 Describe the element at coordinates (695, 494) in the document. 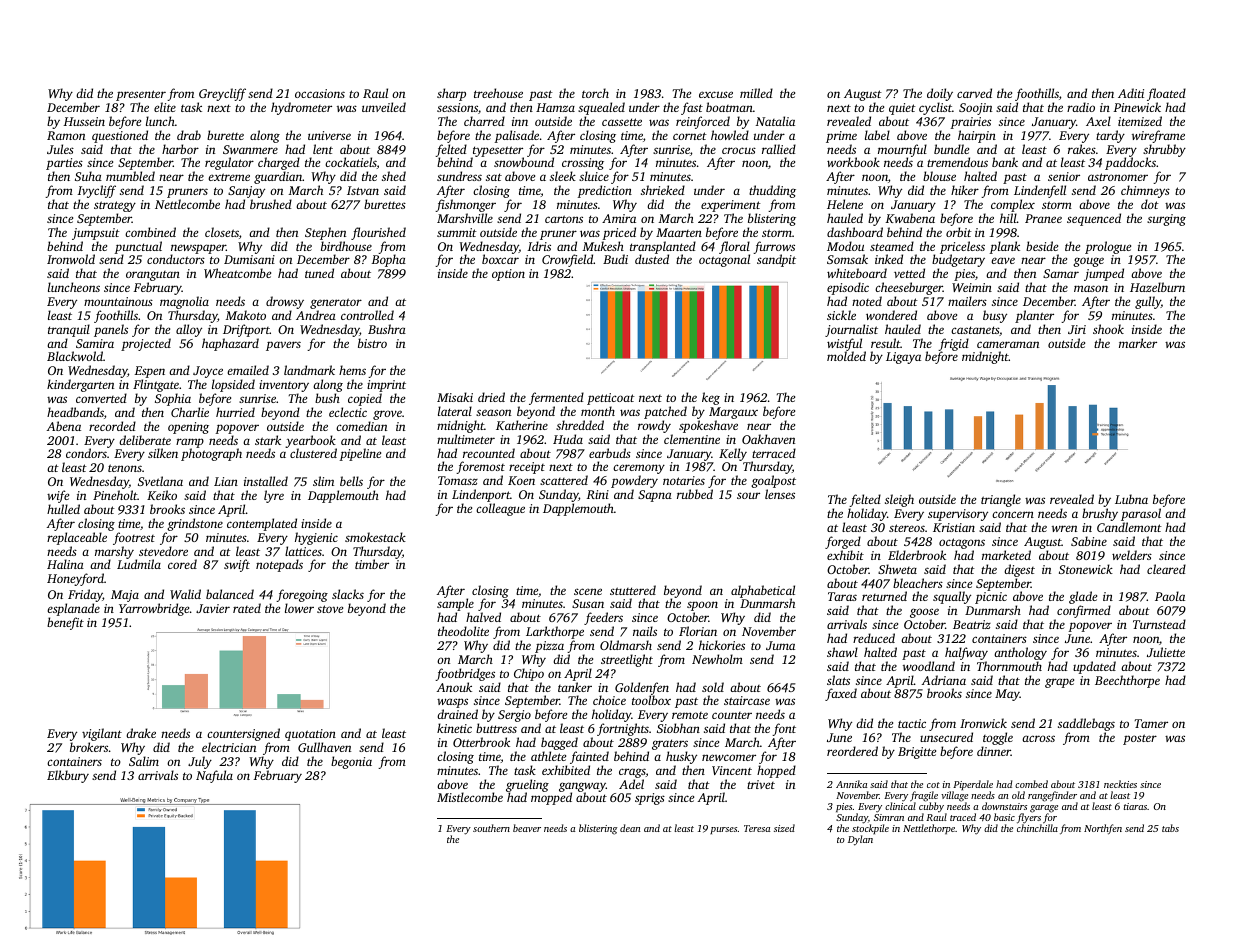

I see `rubbed` at that location.
